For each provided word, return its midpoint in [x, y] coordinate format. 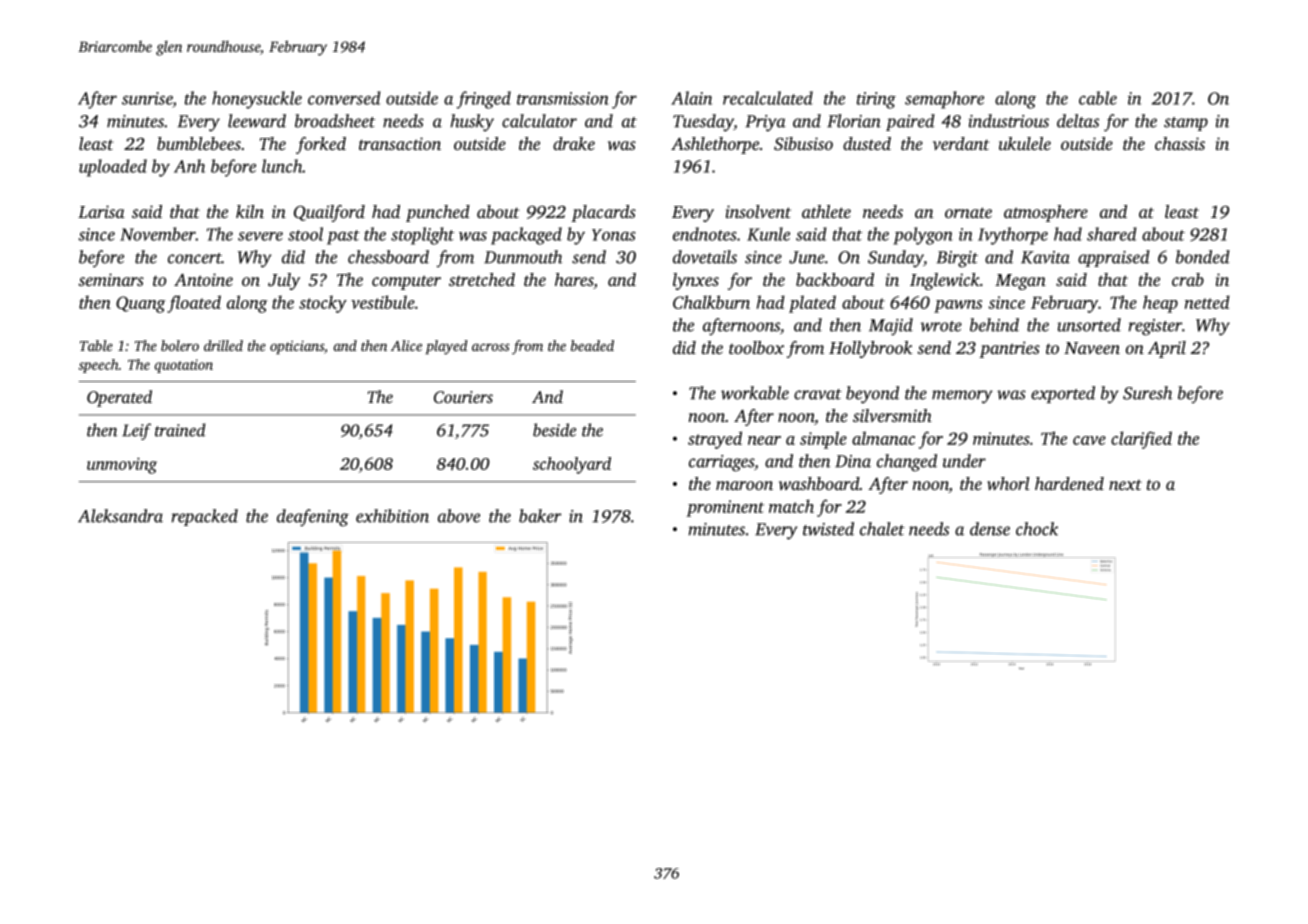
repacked [204, 517]
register [1155, 327]
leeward [257, 121]
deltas [1078, 121]
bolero [180, 345]
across [491, 347]
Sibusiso [803, 144]
